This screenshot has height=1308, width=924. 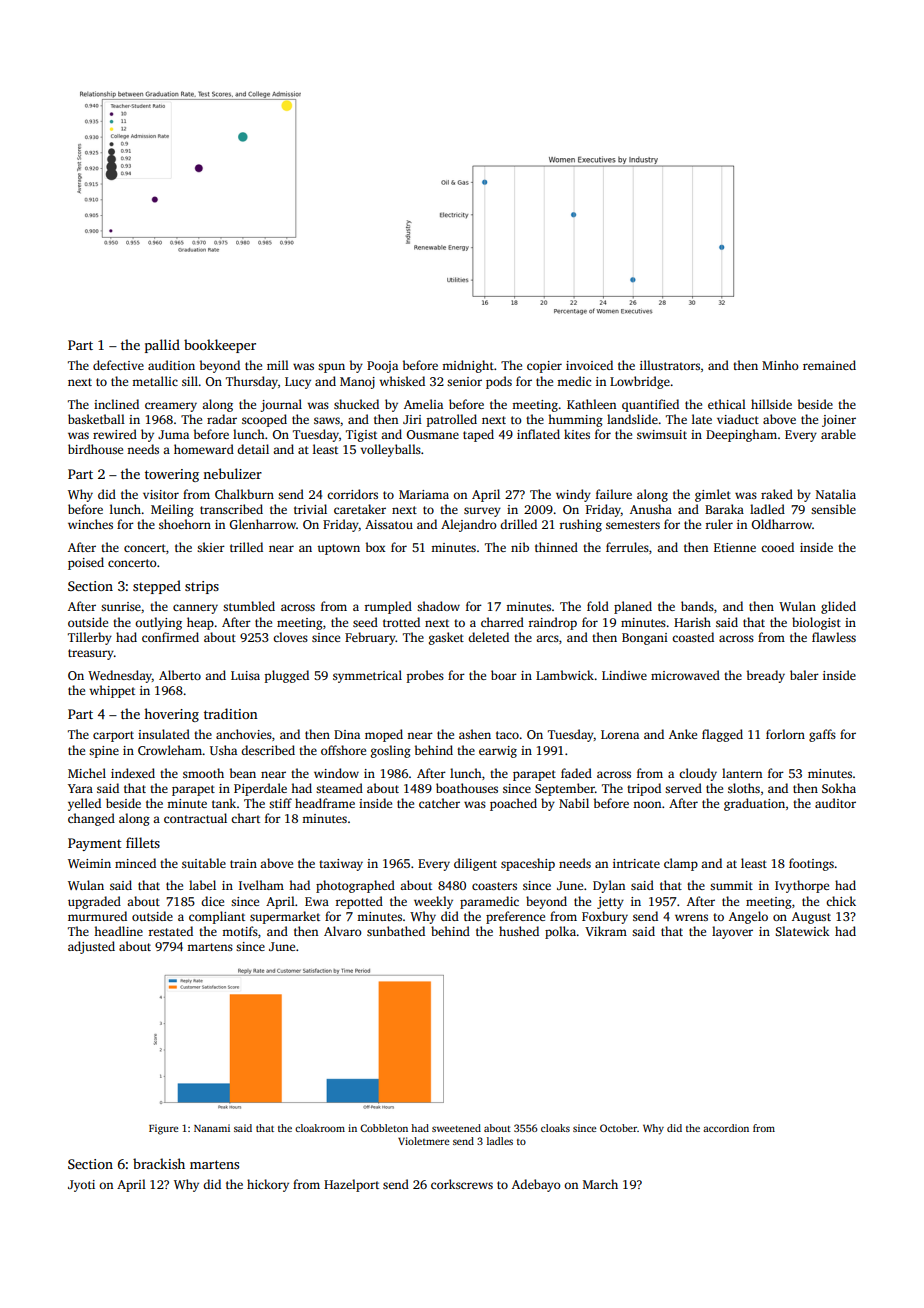 I want to click on Mariama, so click(x=424, y=494).
